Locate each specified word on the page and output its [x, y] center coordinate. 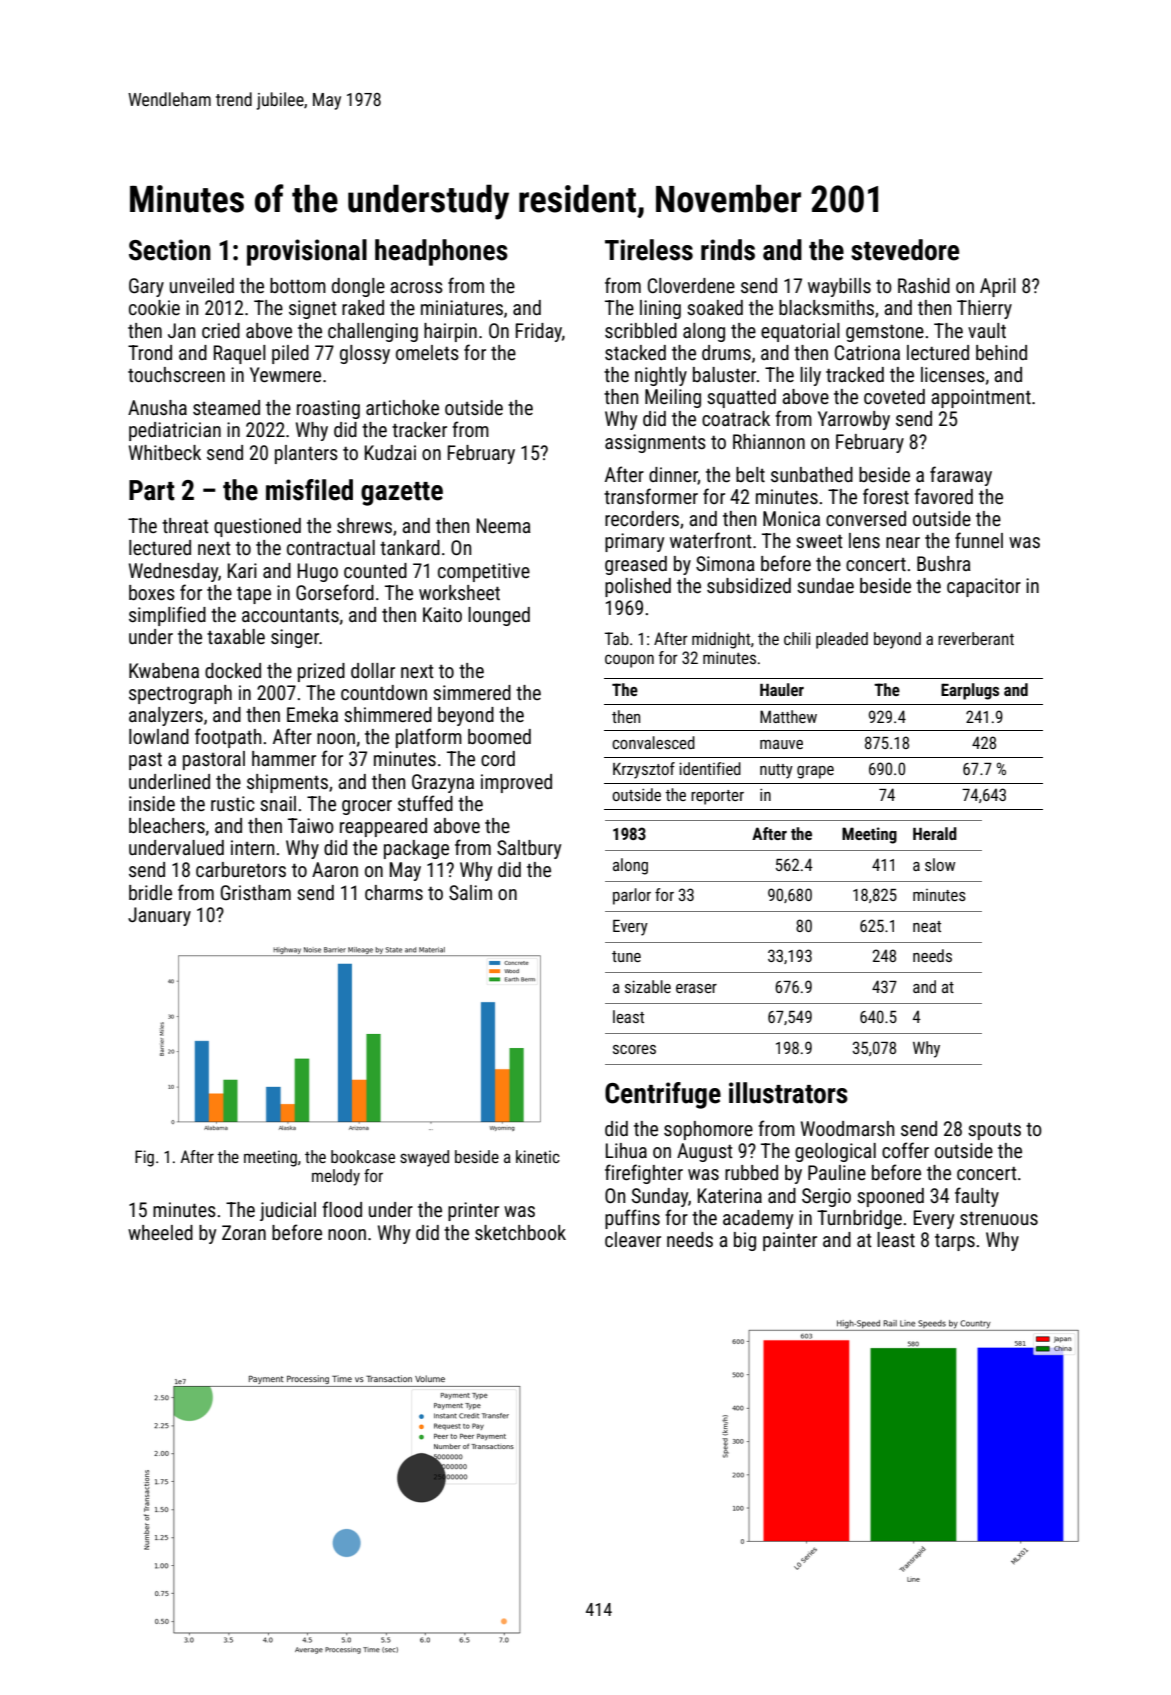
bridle [150, 892]
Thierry [984, 309]
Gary [146, 287]
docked [233, 670]
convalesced [653, 742]
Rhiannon [769, 441]
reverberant [976, 638]
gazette [402, 494]
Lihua [626, 1150]
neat [927, 926]
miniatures [462, 307]
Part [152, 490]
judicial [288, 1211]
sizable [648, 986]
